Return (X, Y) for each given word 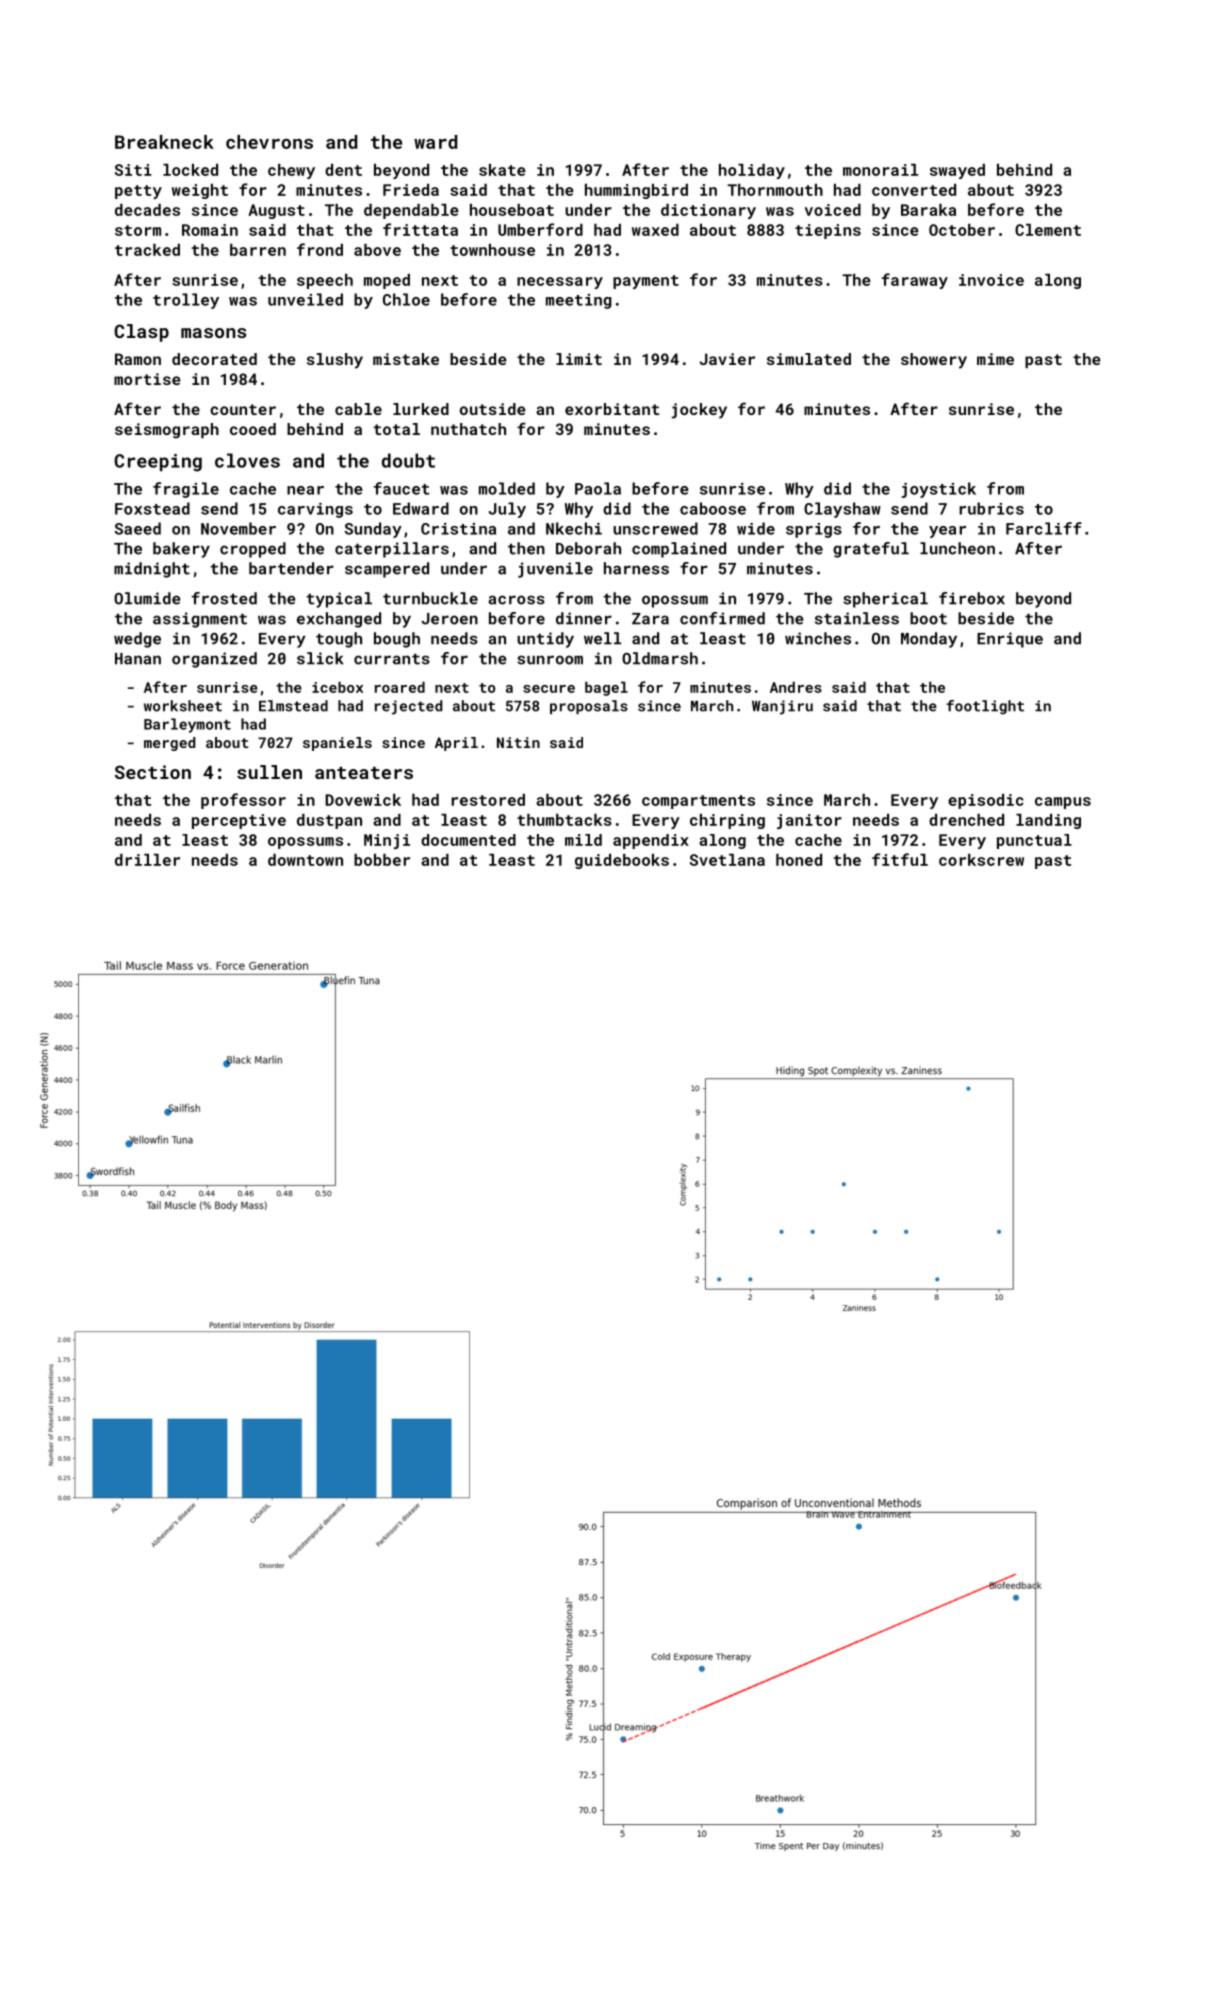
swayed (957, 171)
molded (507, 488)
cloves (247, 460)
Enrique (1010, 640)
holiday (752, 171)
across (516, 600)
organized (214, 660)
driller (147, 860)
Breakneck (164, 142)
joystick (939, 490)
